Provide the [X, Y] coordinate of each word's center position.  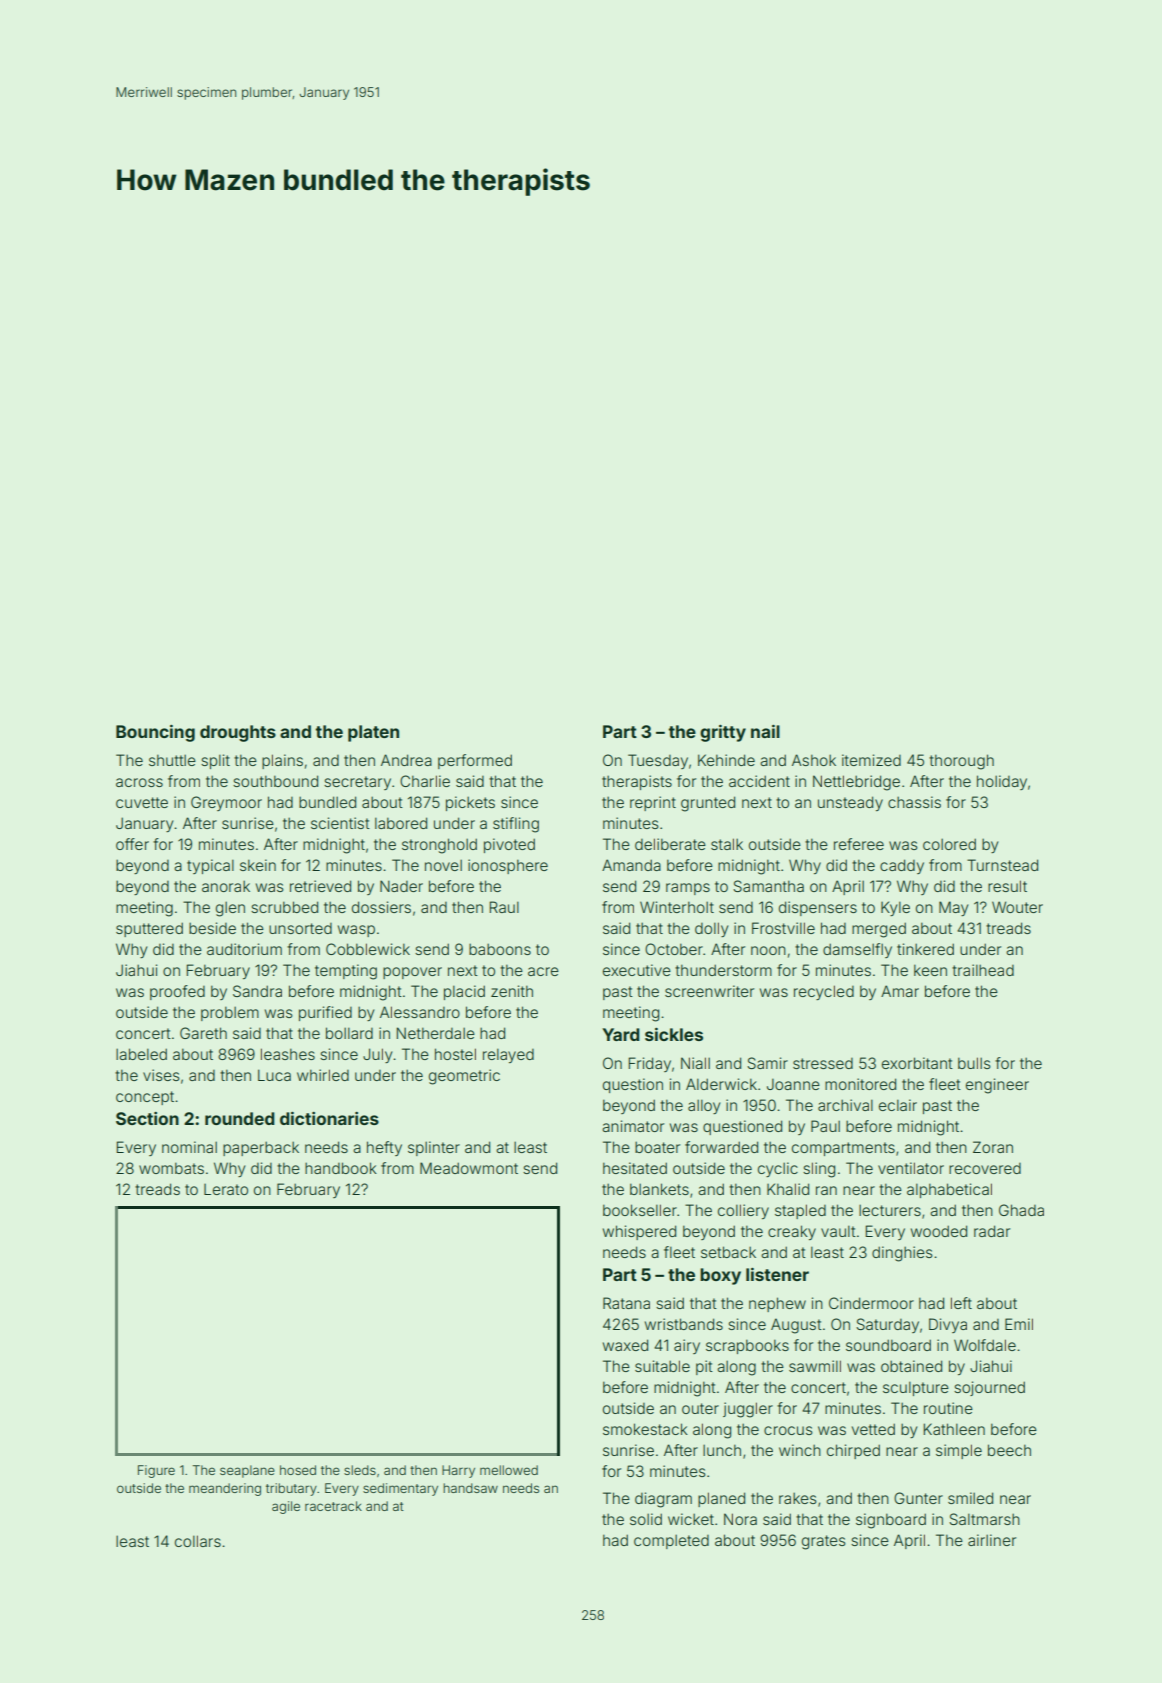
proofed [177, 992]
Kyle [895, 908]
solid [646, 1519]
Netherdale [436, 1033]
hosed [298, 1470]
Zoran [993, 1147]
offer [132, 844]
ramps [688, 889]
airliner [992, 1540]
